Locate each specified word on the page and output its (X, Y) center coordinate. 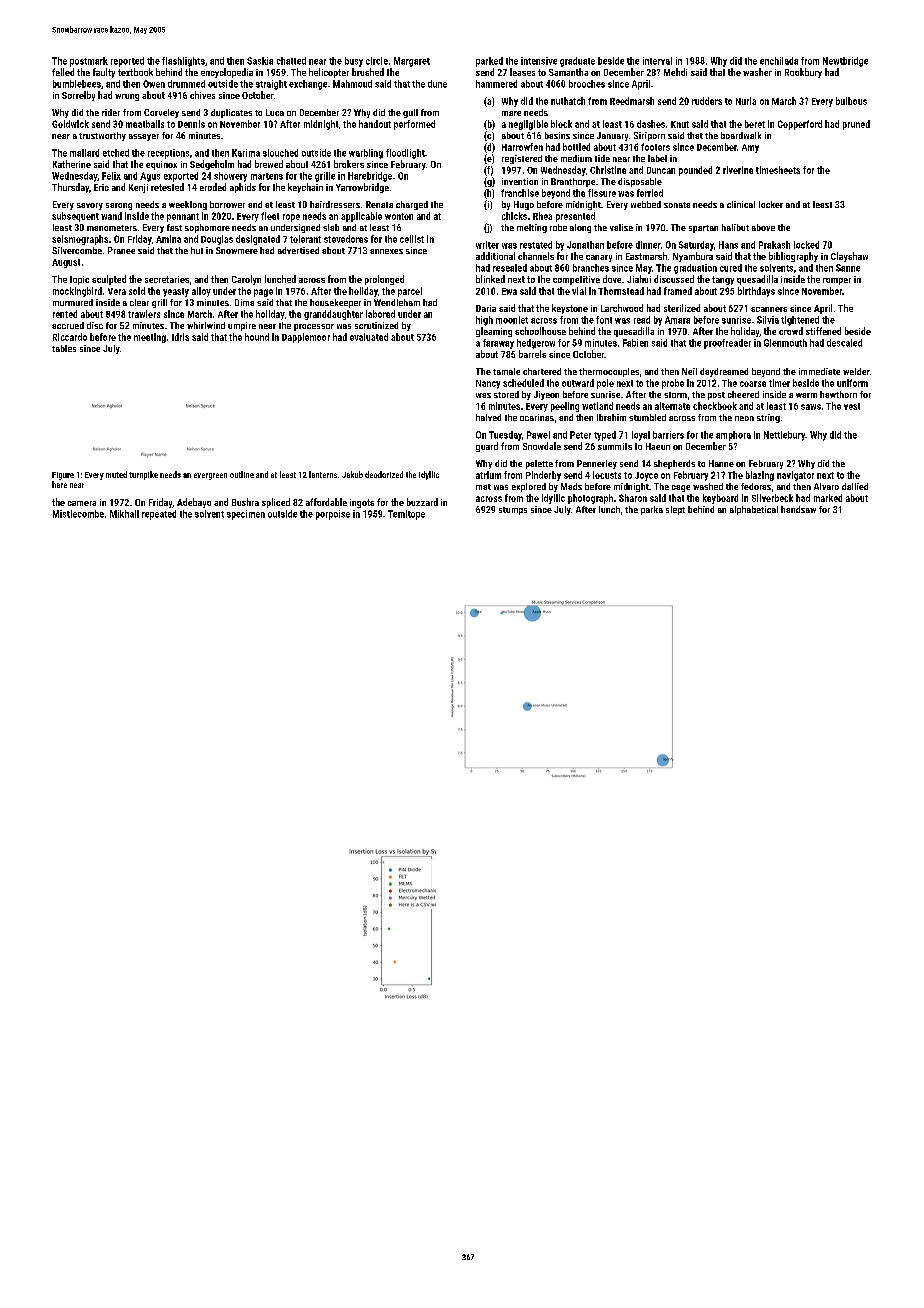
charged (412, 205)
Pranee (121, 250)
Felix (111, 176)
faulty (104, 73)
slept (675, 510)
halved (488, 417)
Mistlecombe (78, 514)
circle (377, 61)
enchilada (779, 61)
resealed (510, 268)
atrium (488, 475)
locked (806, 245)
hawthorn (838, 394)
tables (64, 348)
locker (771, 204)
